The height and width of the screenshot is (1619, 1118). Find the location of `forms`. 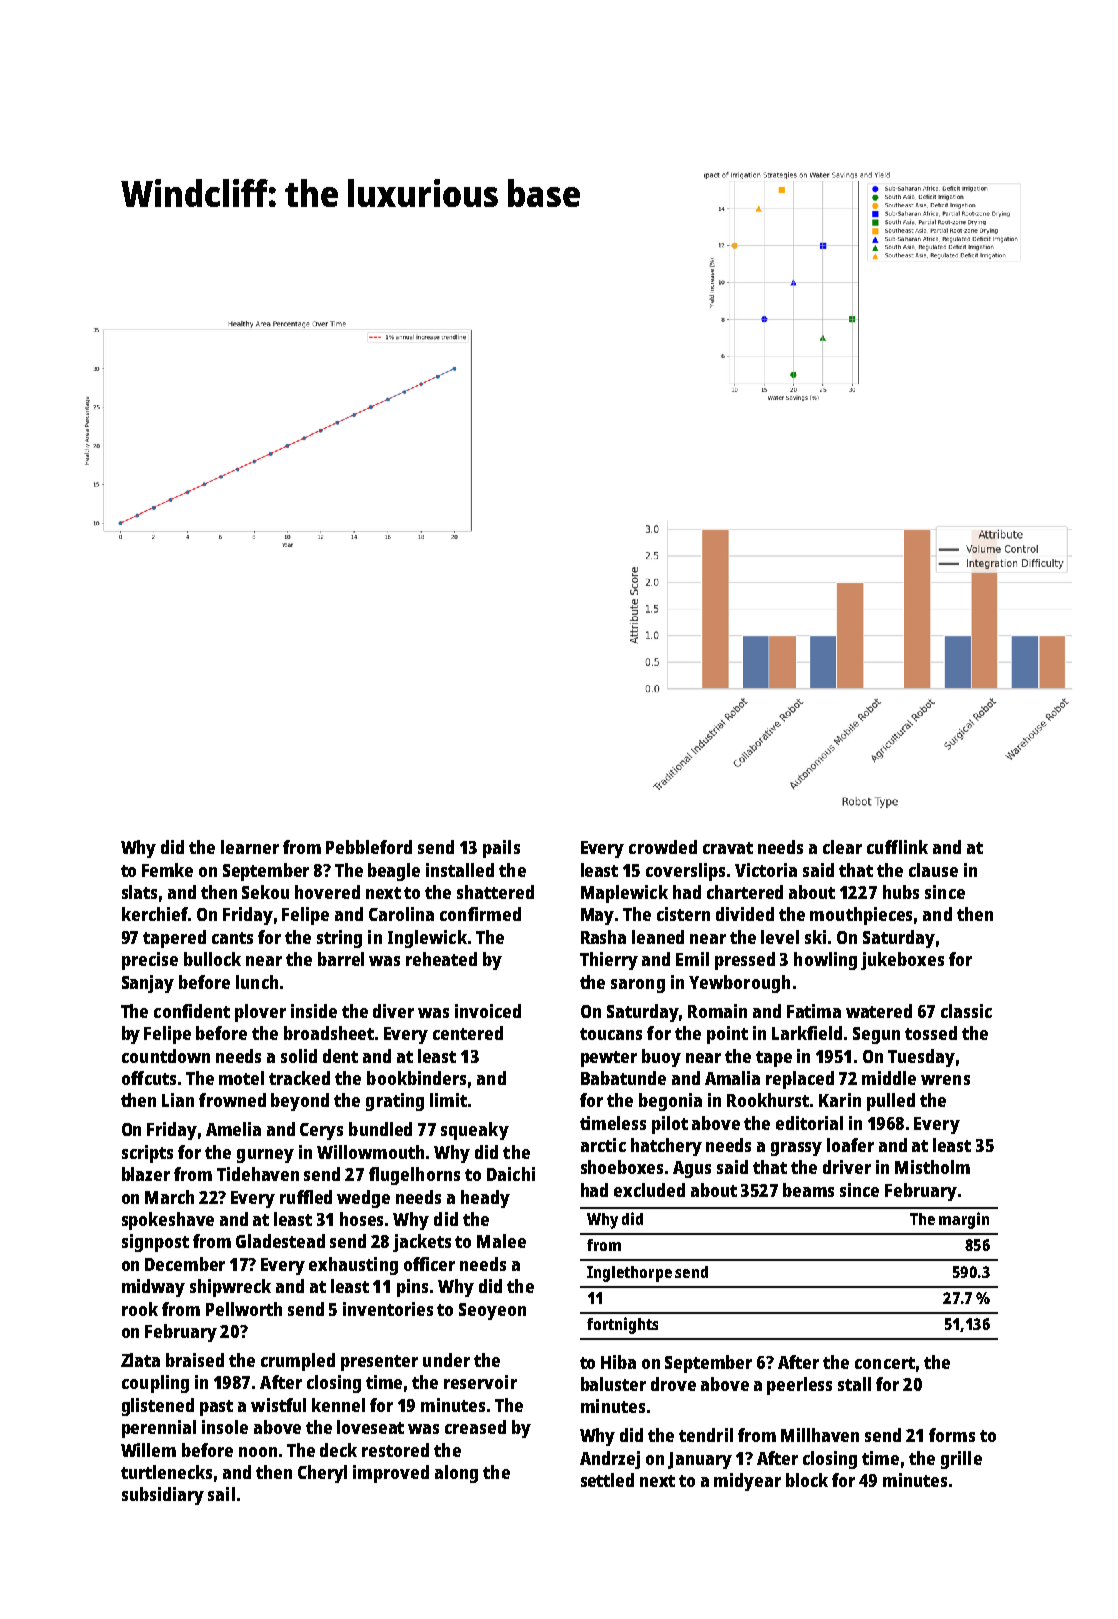

forms is located at coordinates (952, 1435).
